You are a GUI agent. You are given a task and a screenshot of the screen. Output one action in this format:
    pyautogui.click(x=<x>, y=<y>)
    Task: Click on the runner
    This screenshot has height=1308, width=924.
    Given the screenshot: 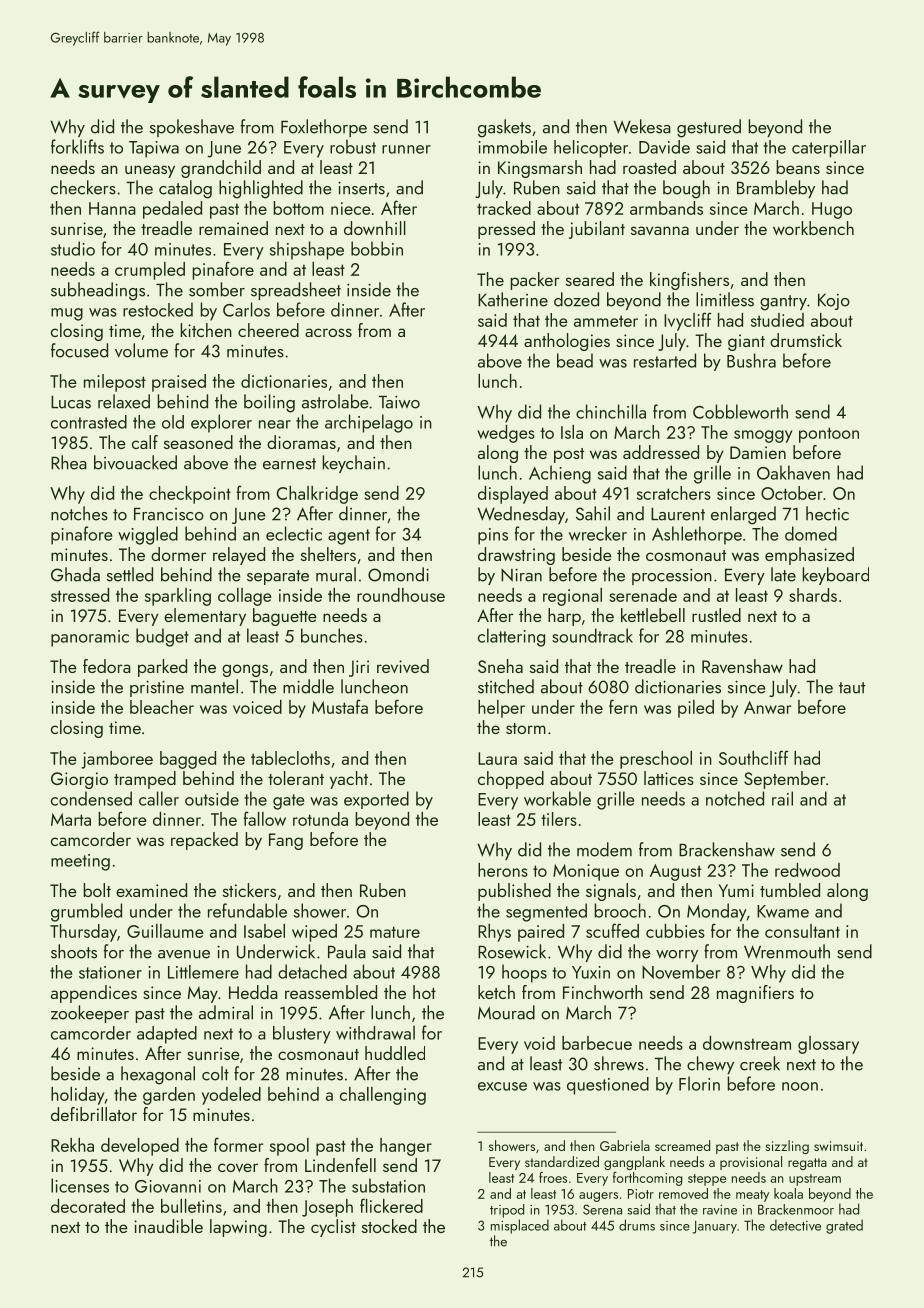 What is the action you would take?
    pyautogui.click(x=406, y=149)
